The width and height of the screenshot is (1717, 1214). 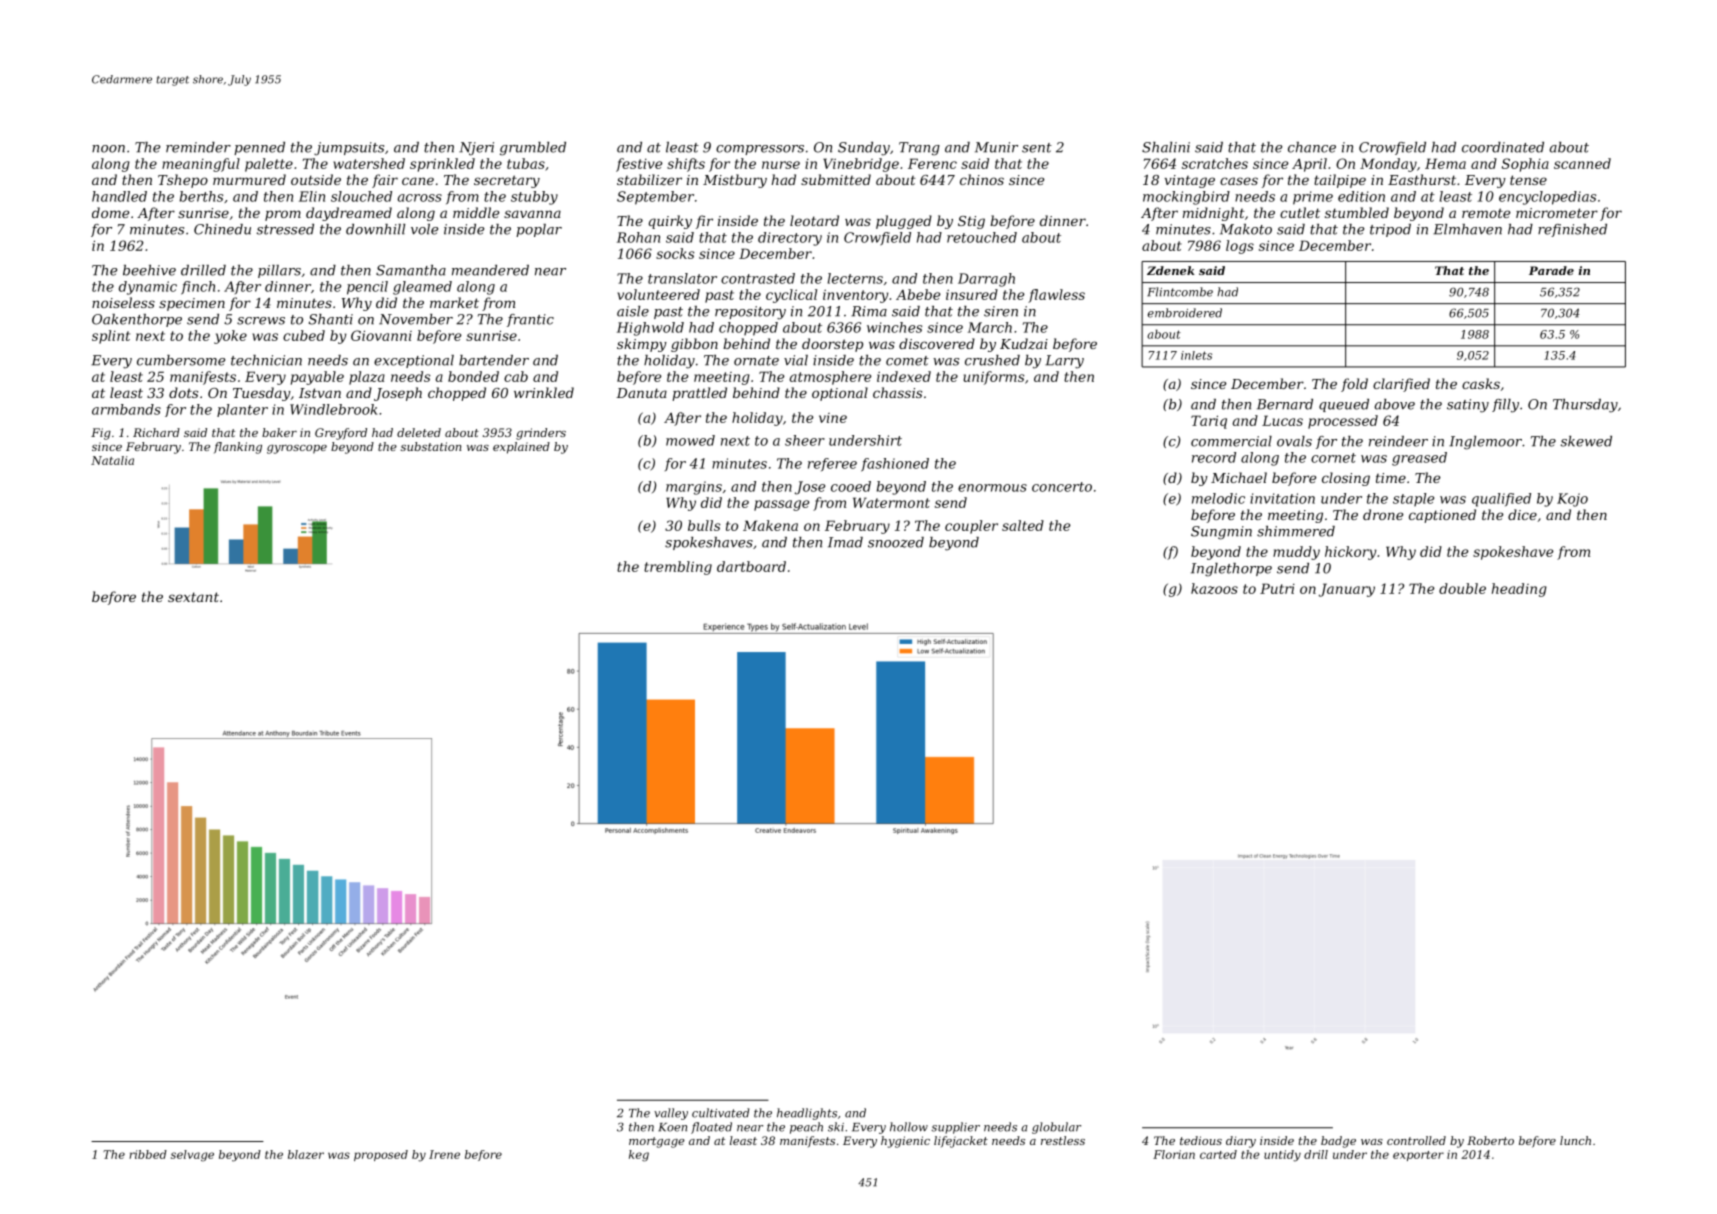 What do you see at coordinates (533, 149) in the screenshot?
I see `grumbled` at bounding box center [533, 149].
